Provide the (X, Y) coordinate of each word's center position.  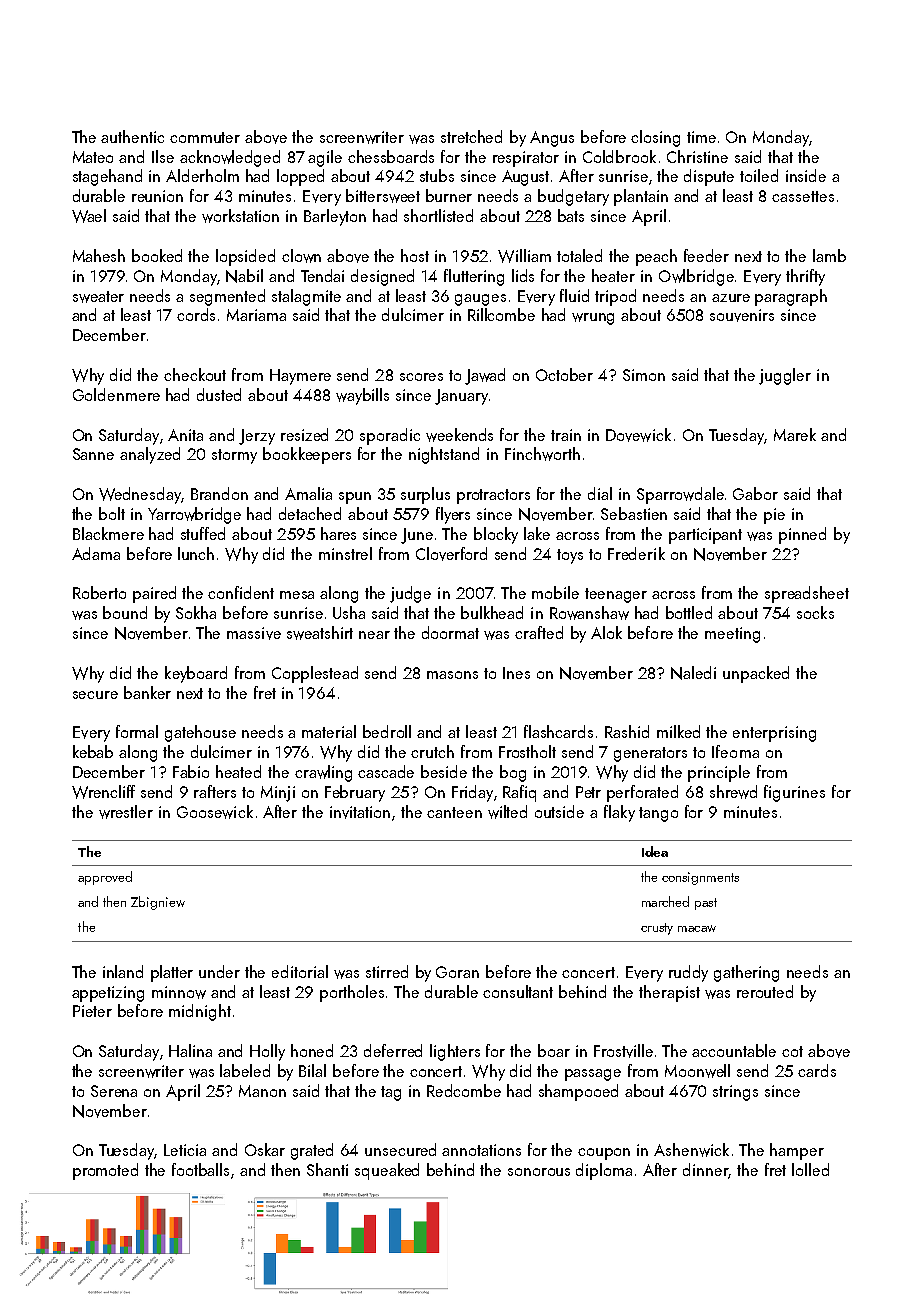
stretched (471, 136)
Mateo (93, 157)
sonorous (539, 1172)
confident (241, 592)
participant (705, 536)
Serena (114, 1091)
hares (338, 533)
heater (613, 275)
